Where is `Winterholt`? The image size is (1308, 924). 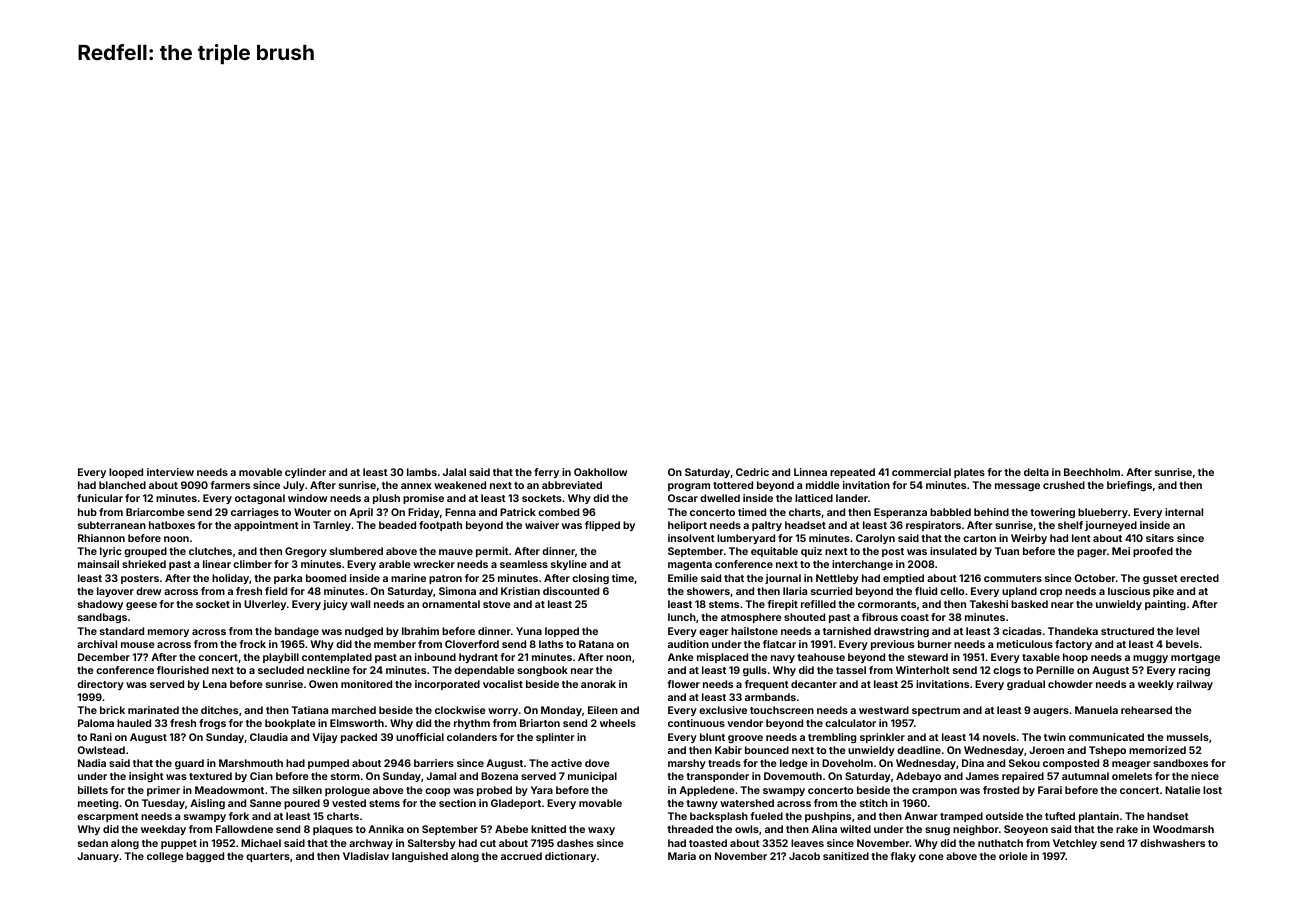
Winterholt is located at coordinates (923, 670).
